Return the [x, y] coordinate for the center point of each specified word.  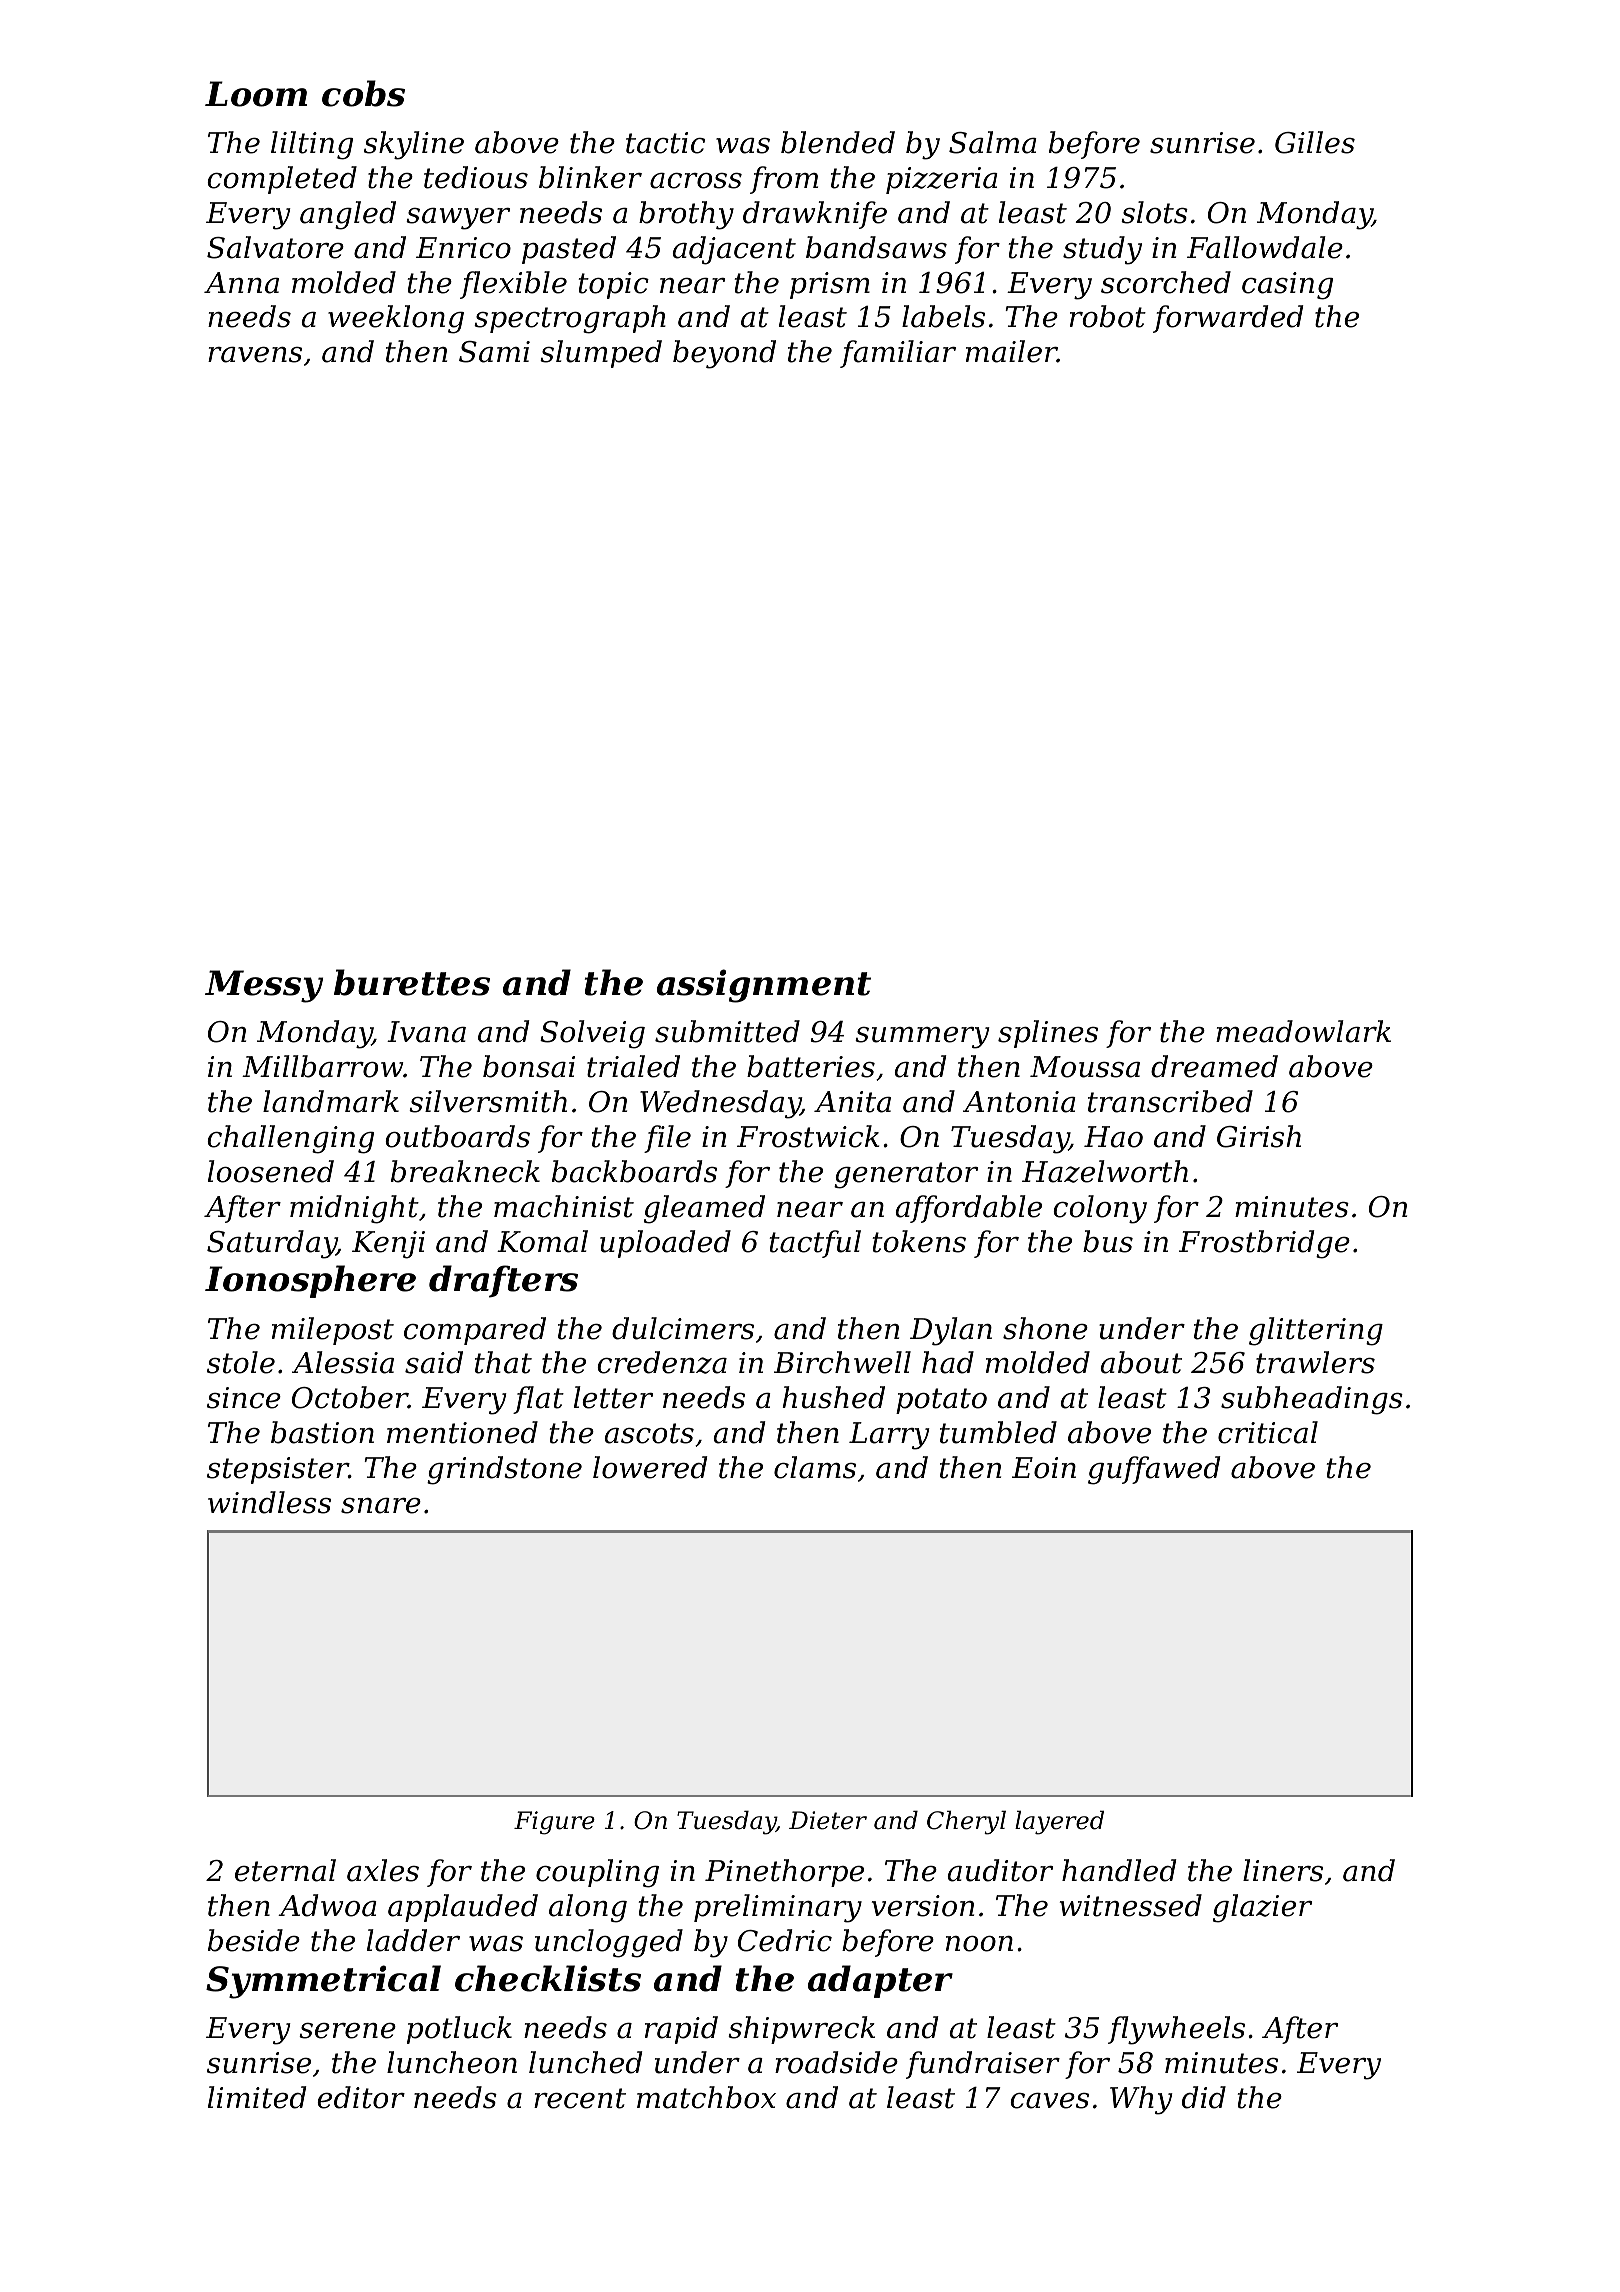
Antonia [1019, 1102]
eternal [285, 1870]
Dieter [828, 1820]
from [784, 180]
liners [1283, 1870]
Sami [494, 352]
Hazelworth [1105, 1171]
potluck [459, 2030]
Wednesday [720, 1104]
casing [1287, 286]
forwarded [1228, 319]
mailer [1011, 351]
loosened [271, 1171]
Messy [264, 986]
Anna [241, 283]
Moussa [1085, 1067]
